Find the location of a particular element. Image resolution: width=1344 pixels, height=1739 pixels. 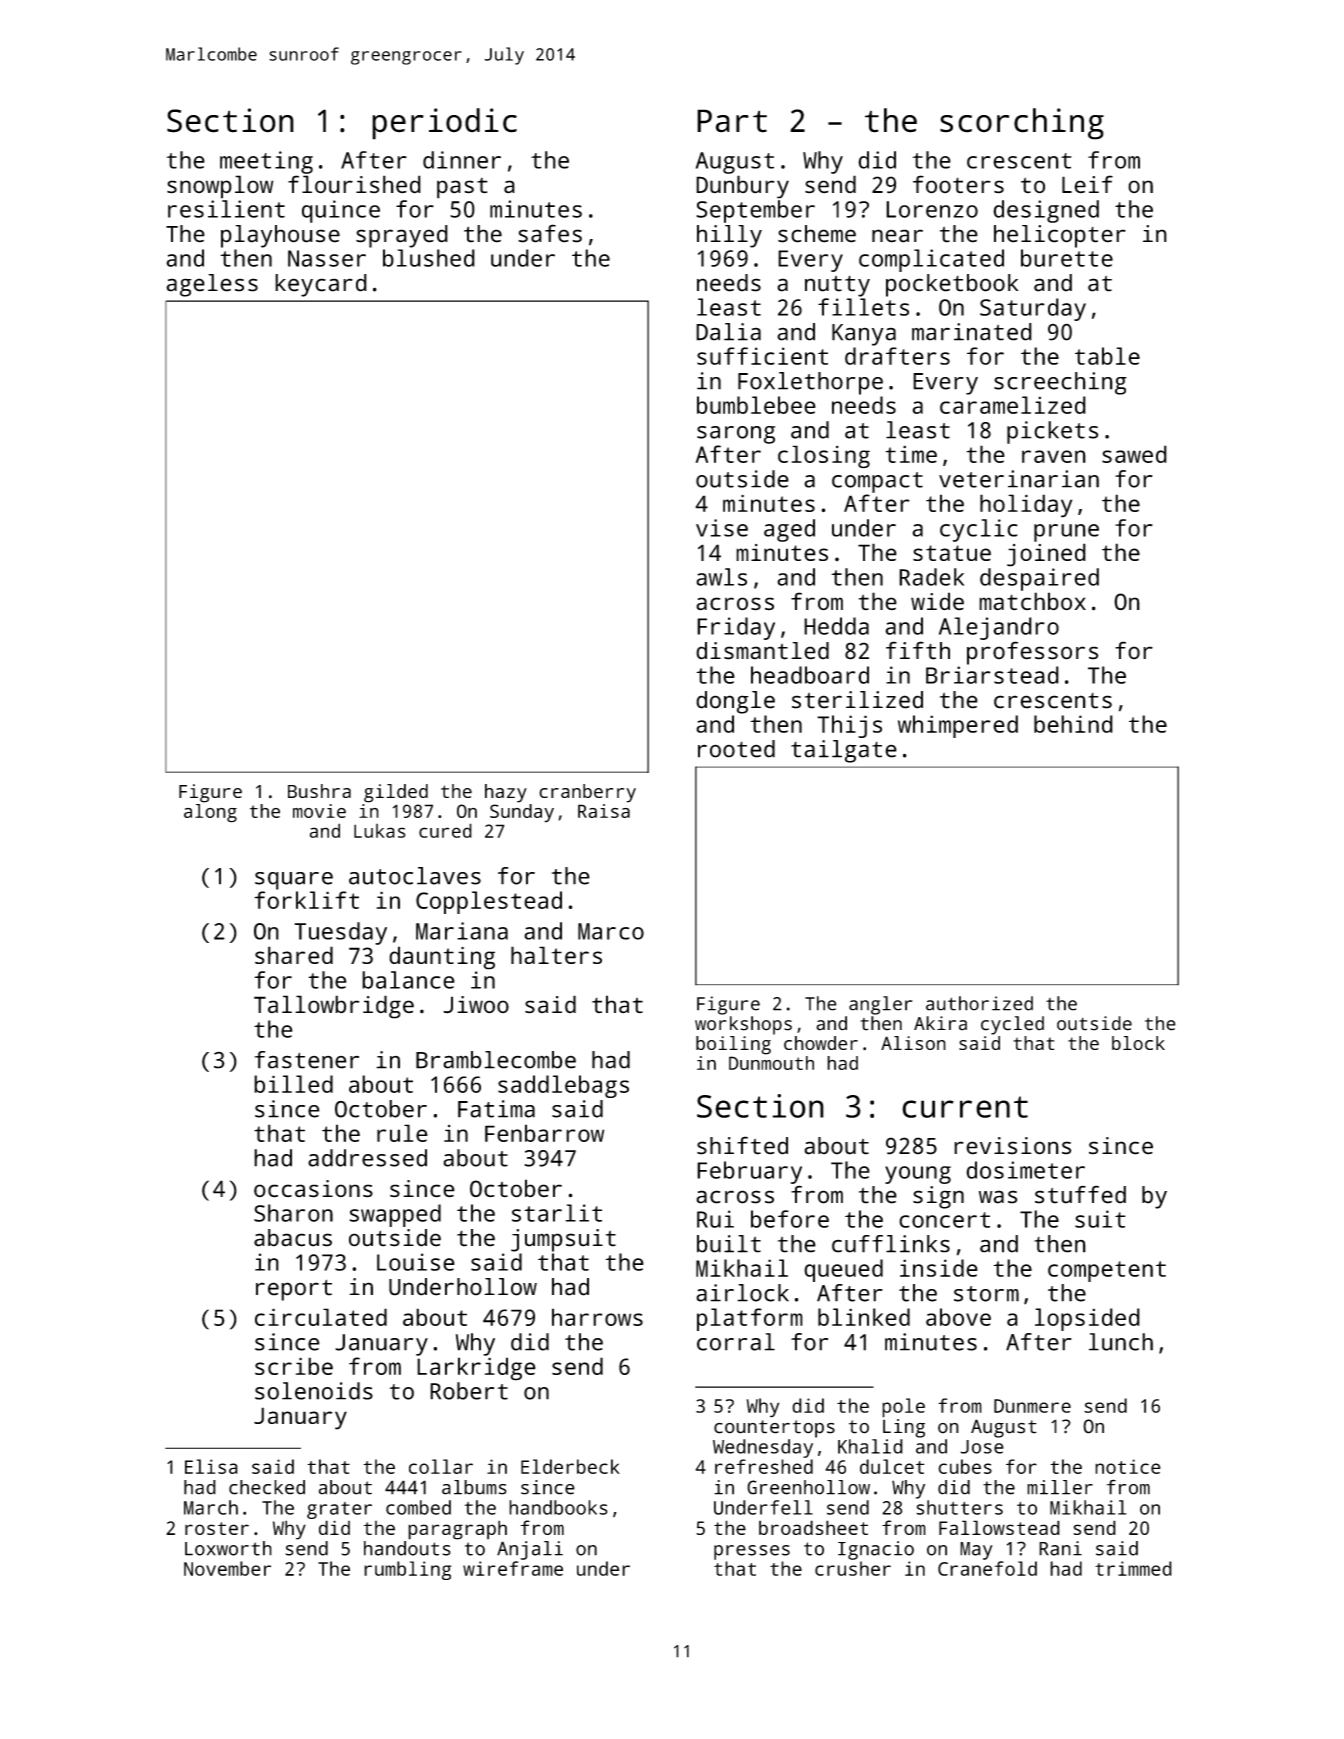

airlock is located at coordinates (742, 1293).
